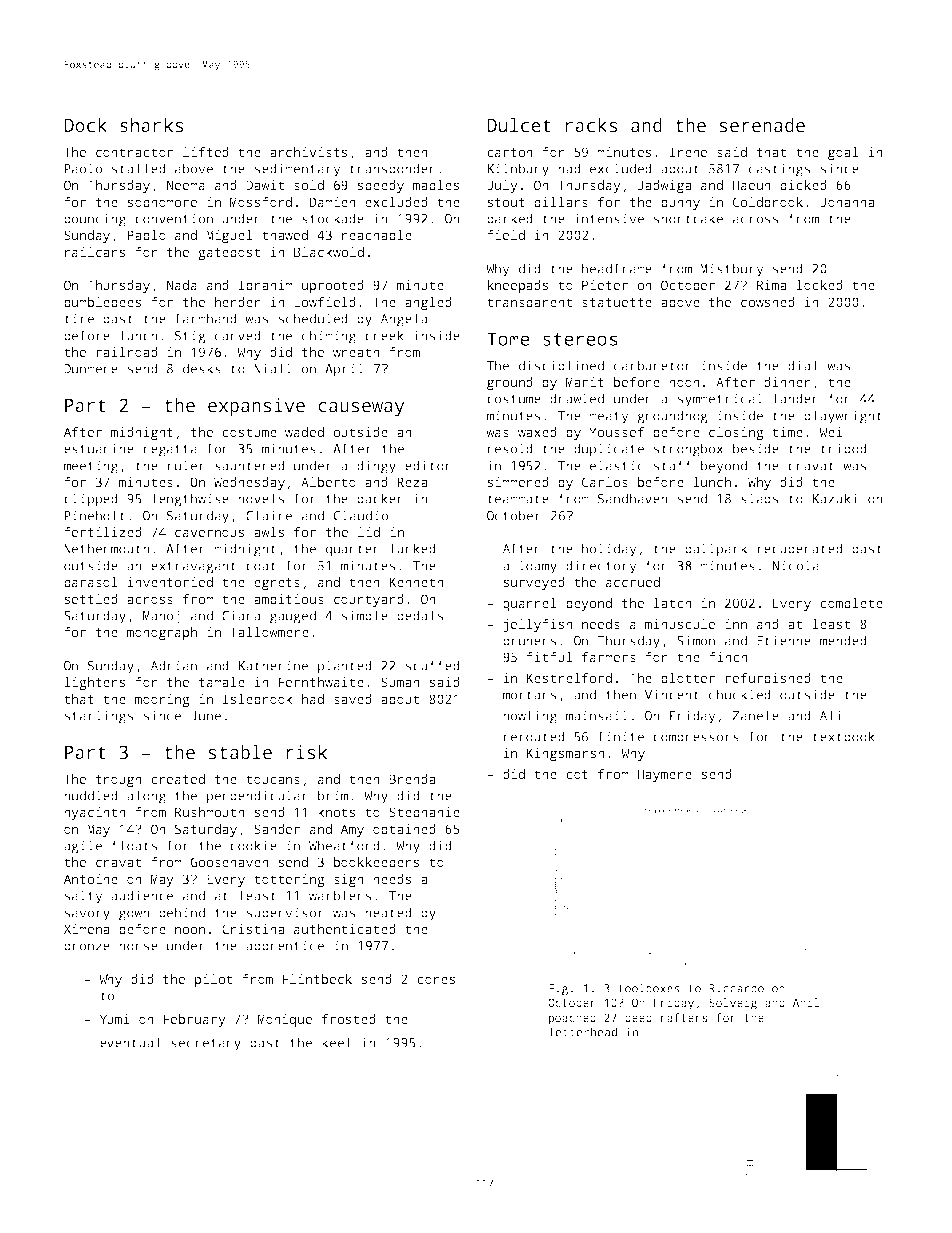 The height and width of the screenshot is (1233, 952). What do you see at coordinates (345, 667) in the screenshot?
I see `planted` at bounding box center [345, 667].
